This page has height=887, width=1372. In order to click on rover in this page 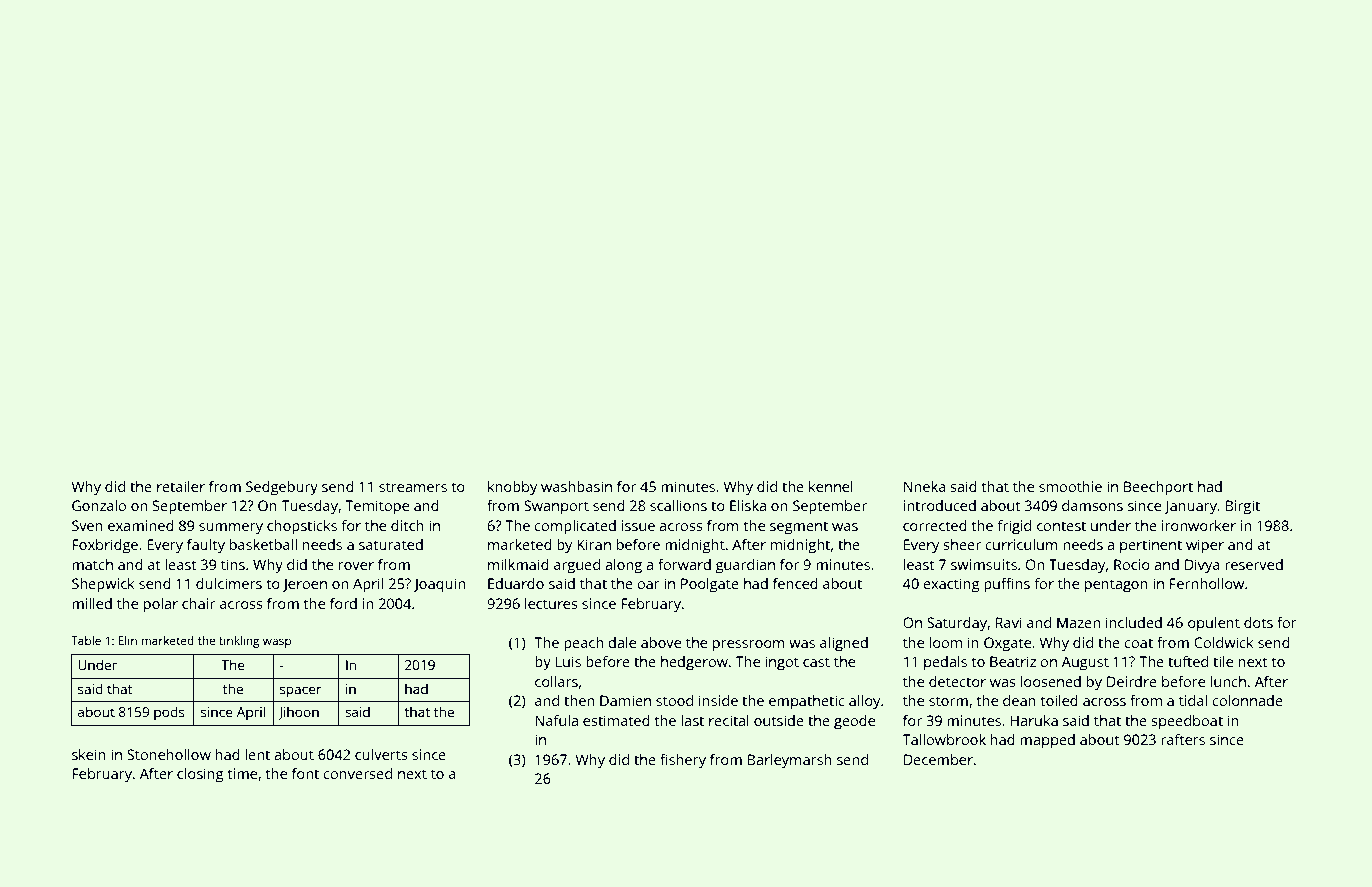, I will do `click(356, 566)`.
